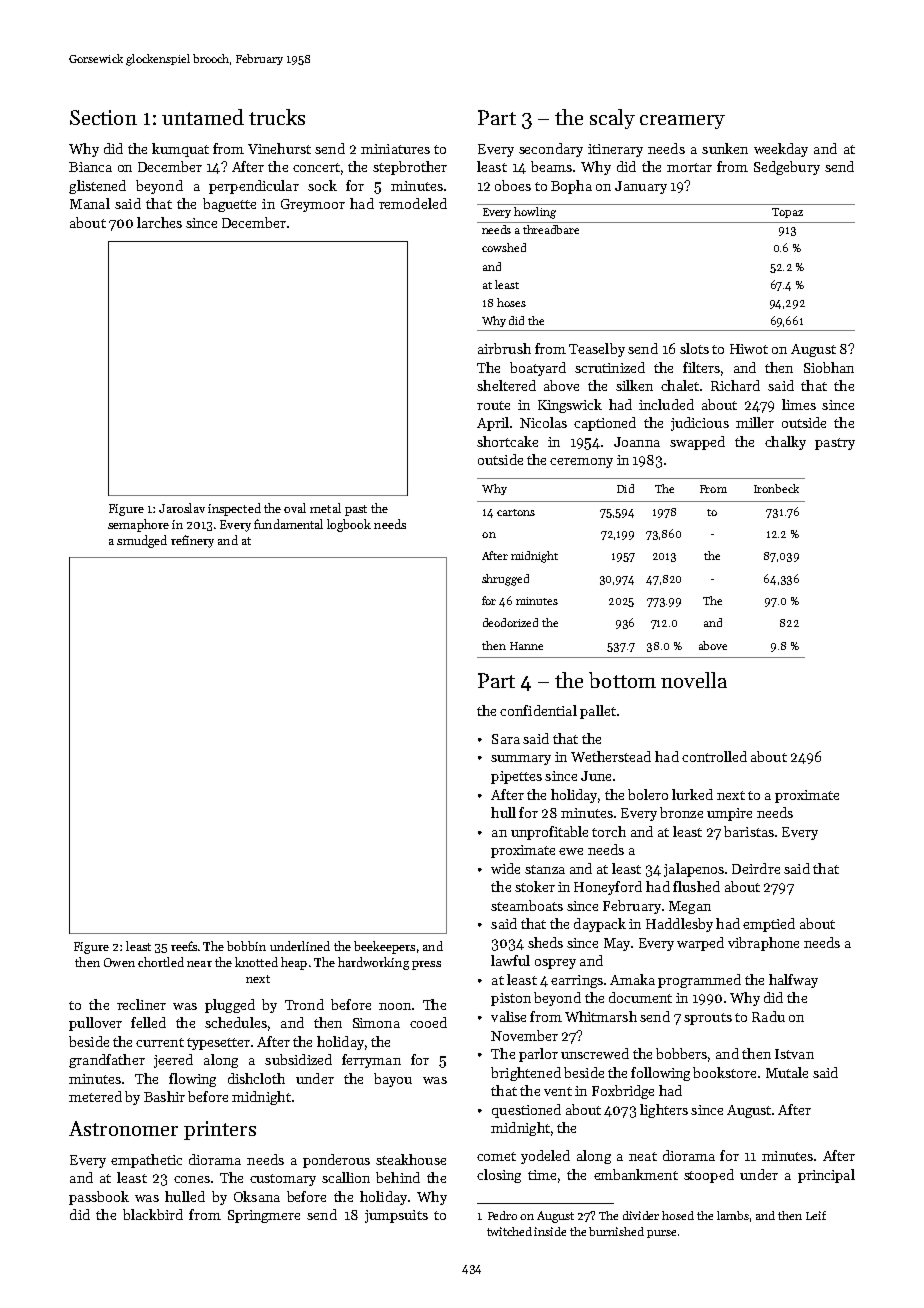 The image size is (924, 1308). Describe the element at coordinates (510, 622) in the image. I see `deodorized` at that location.
